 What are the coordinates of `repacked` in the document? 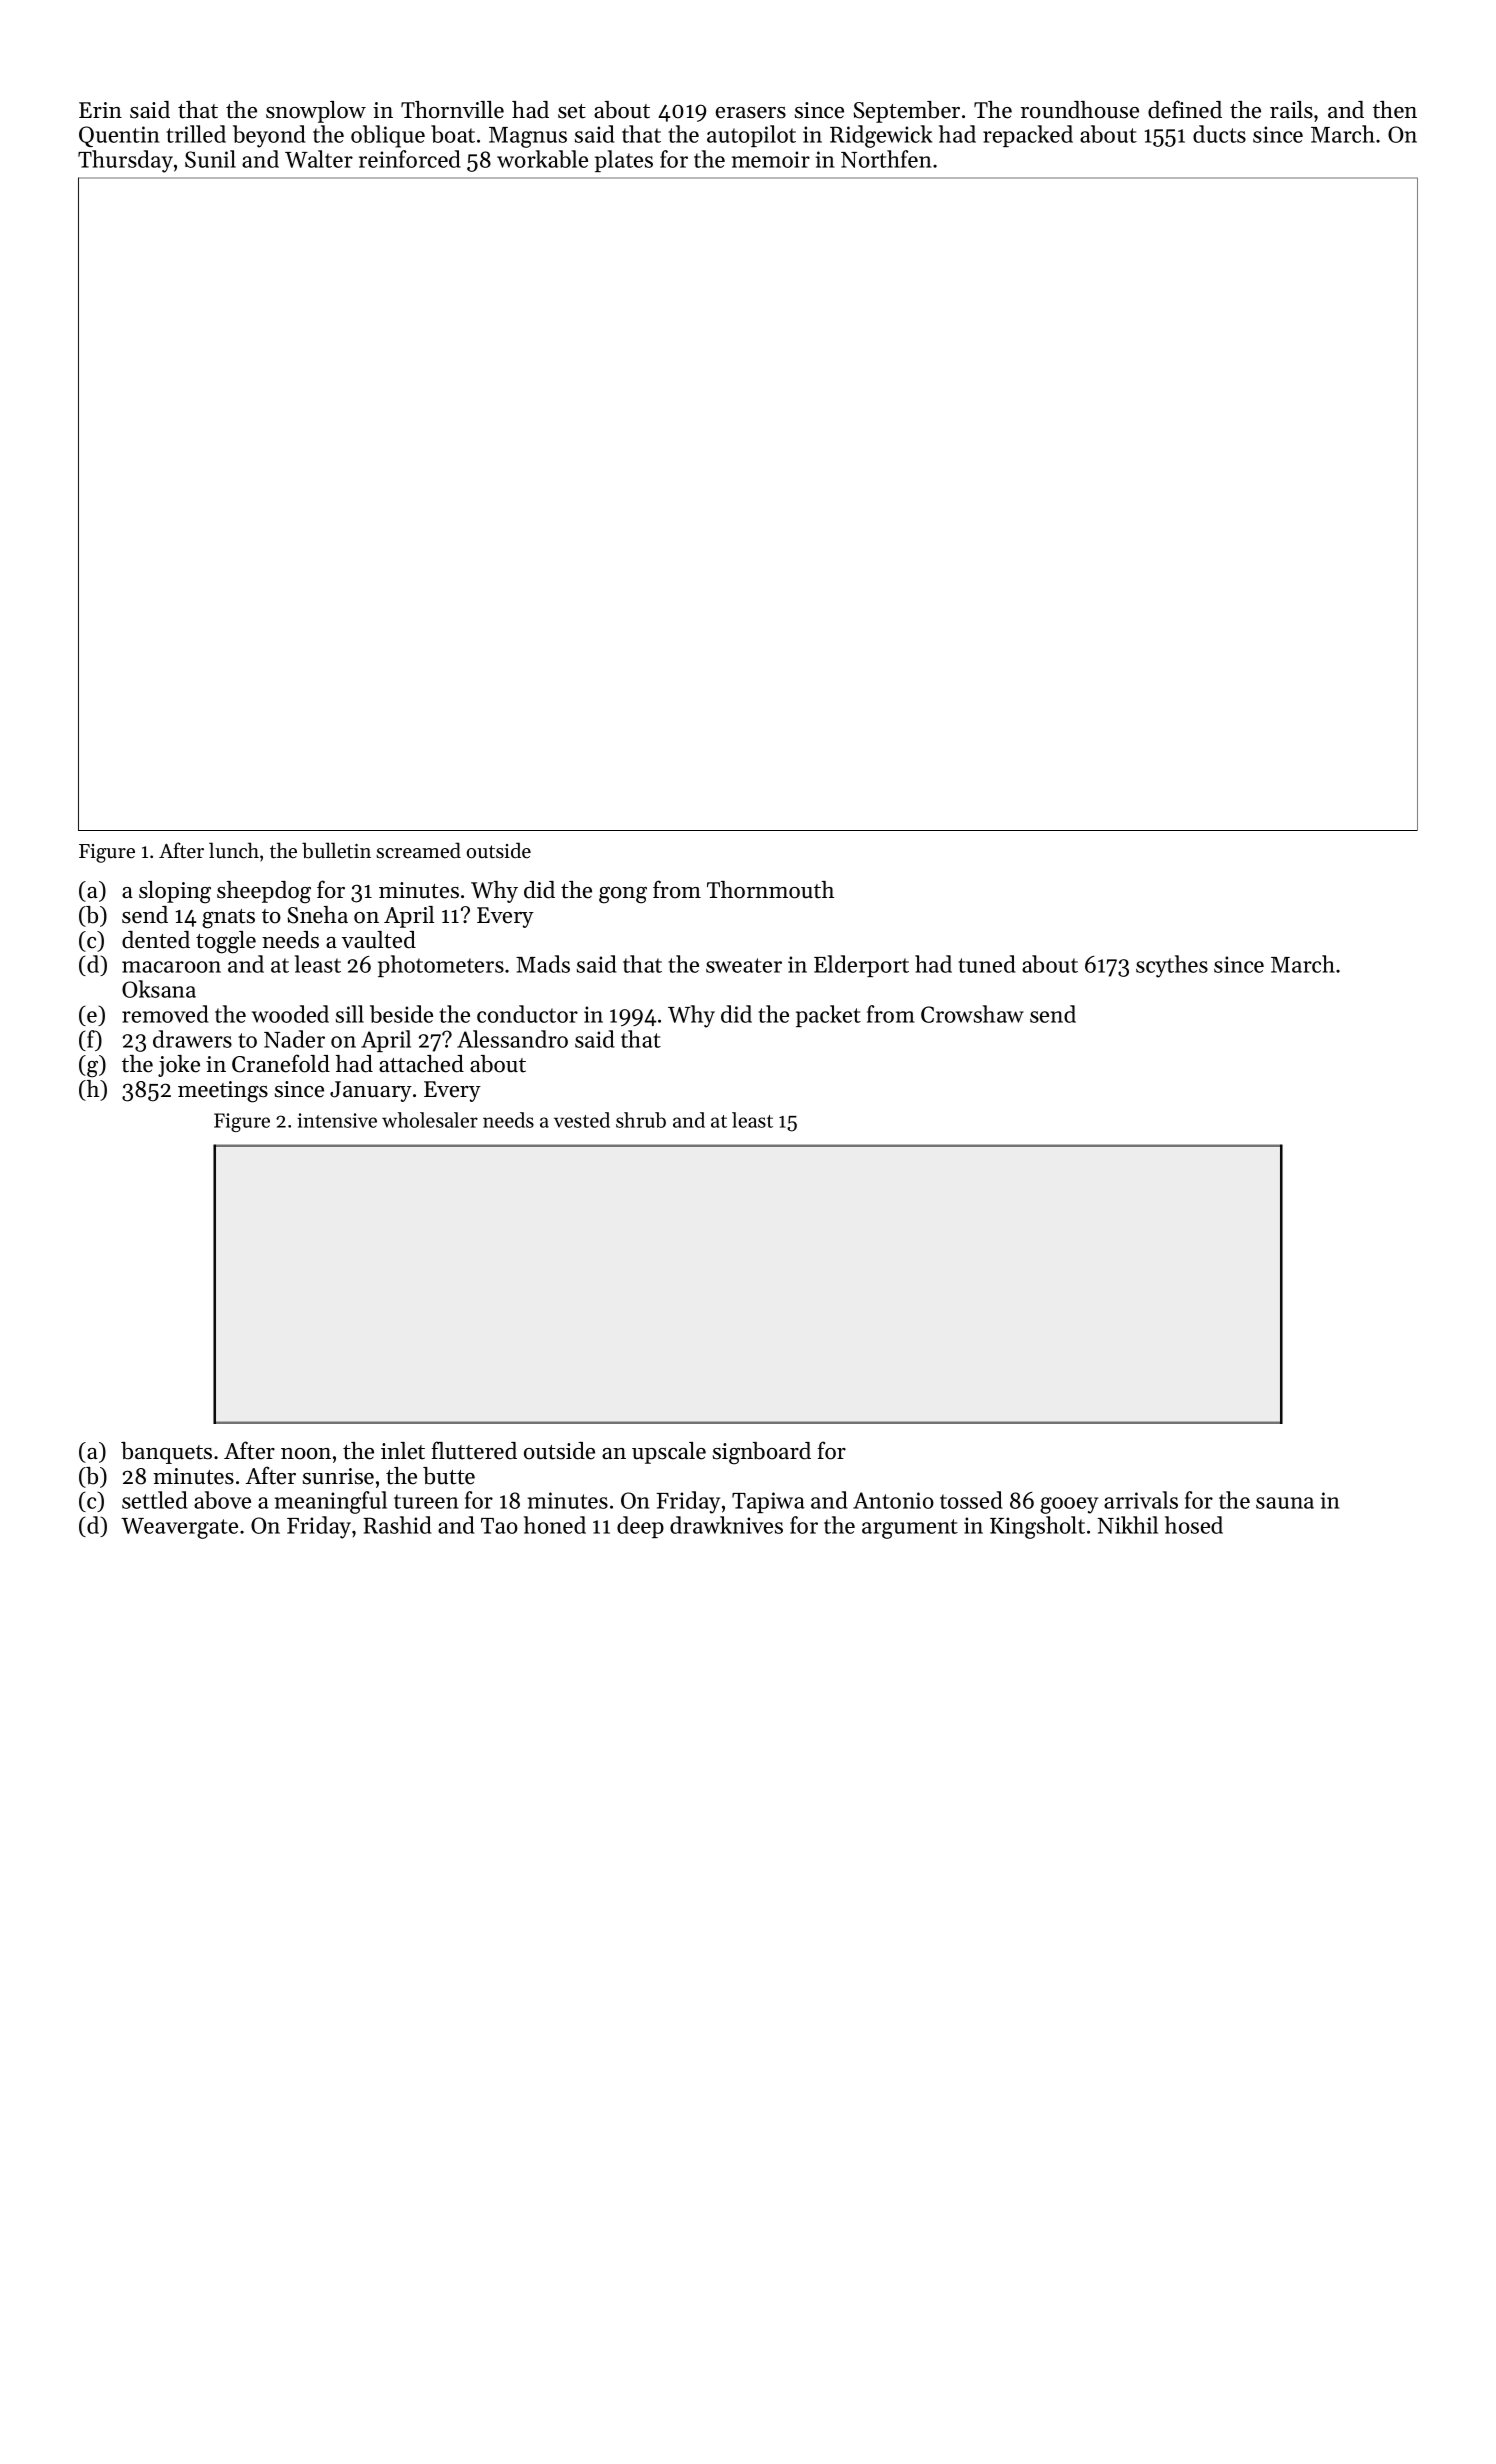 It's located at (1028, 136).
